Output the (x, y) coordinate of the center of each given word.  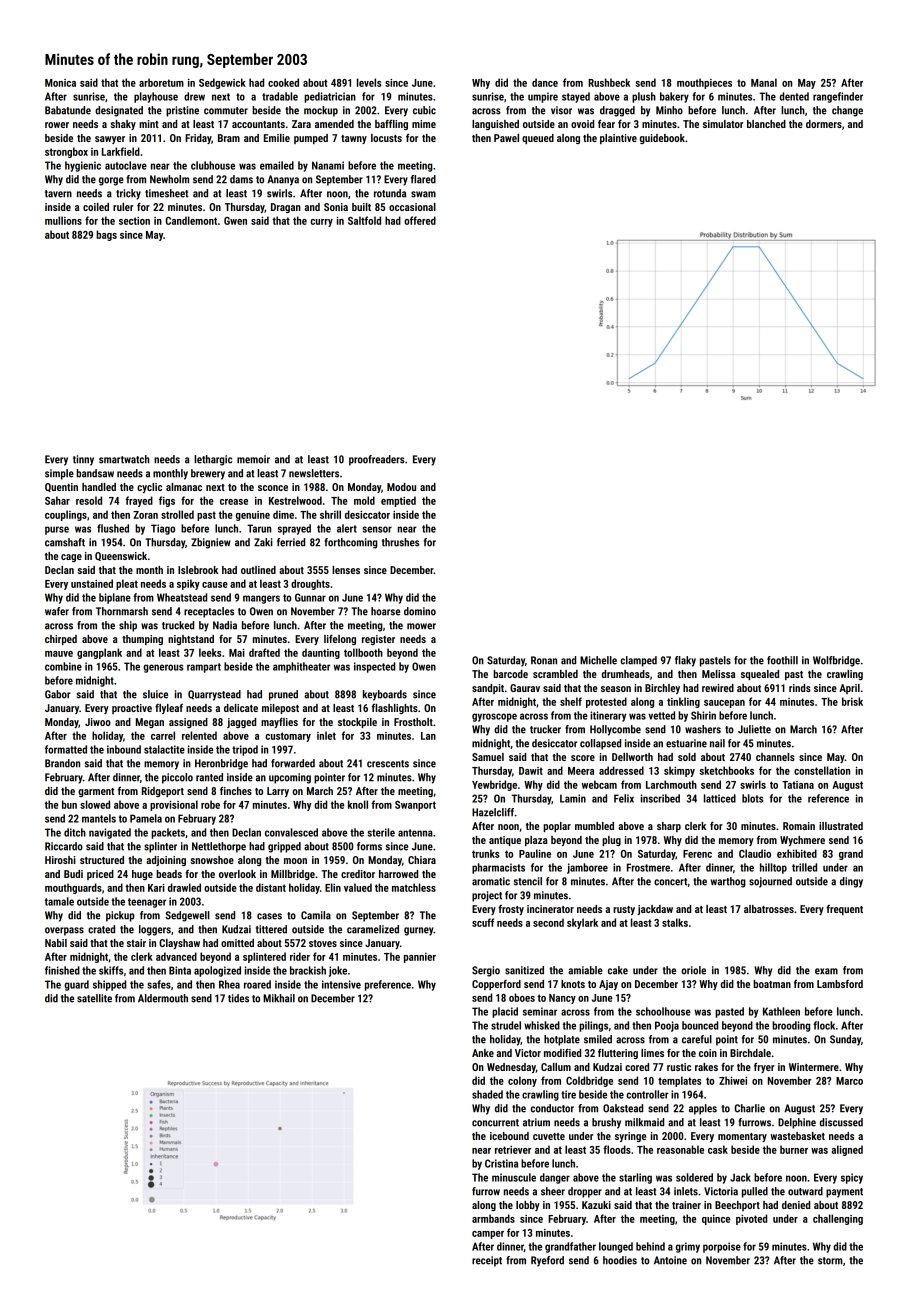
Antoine (670, 1260)
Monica (60, 83)
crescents (388, 764)
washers (703, 729)
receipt (487, 1261)
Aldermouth (163, 998)
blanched (766, 124)
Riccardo (64, 846)
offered (420, 220)
